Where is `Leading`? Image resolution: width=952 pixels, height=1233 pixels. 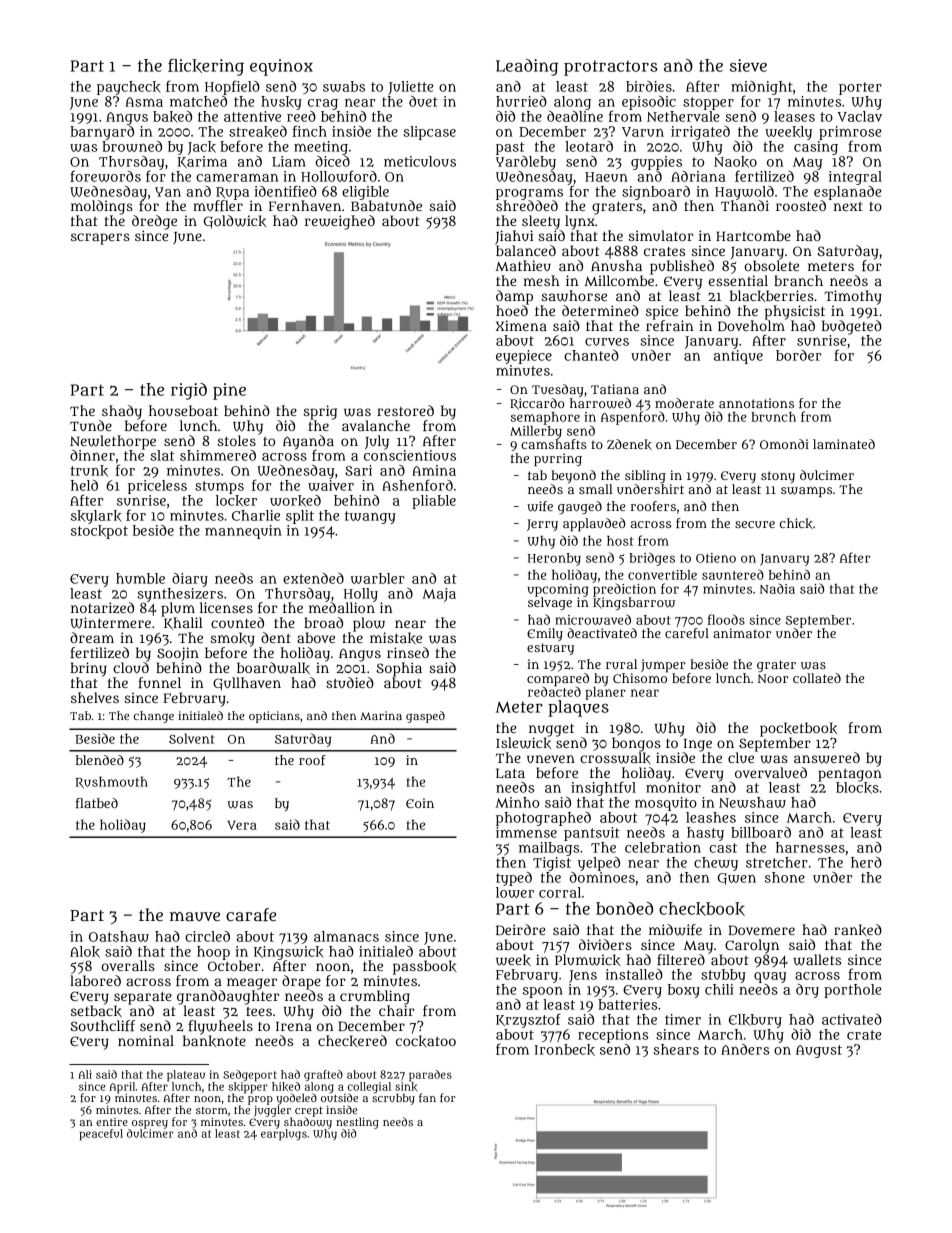 Leading is located at coordinates (527, 67).
